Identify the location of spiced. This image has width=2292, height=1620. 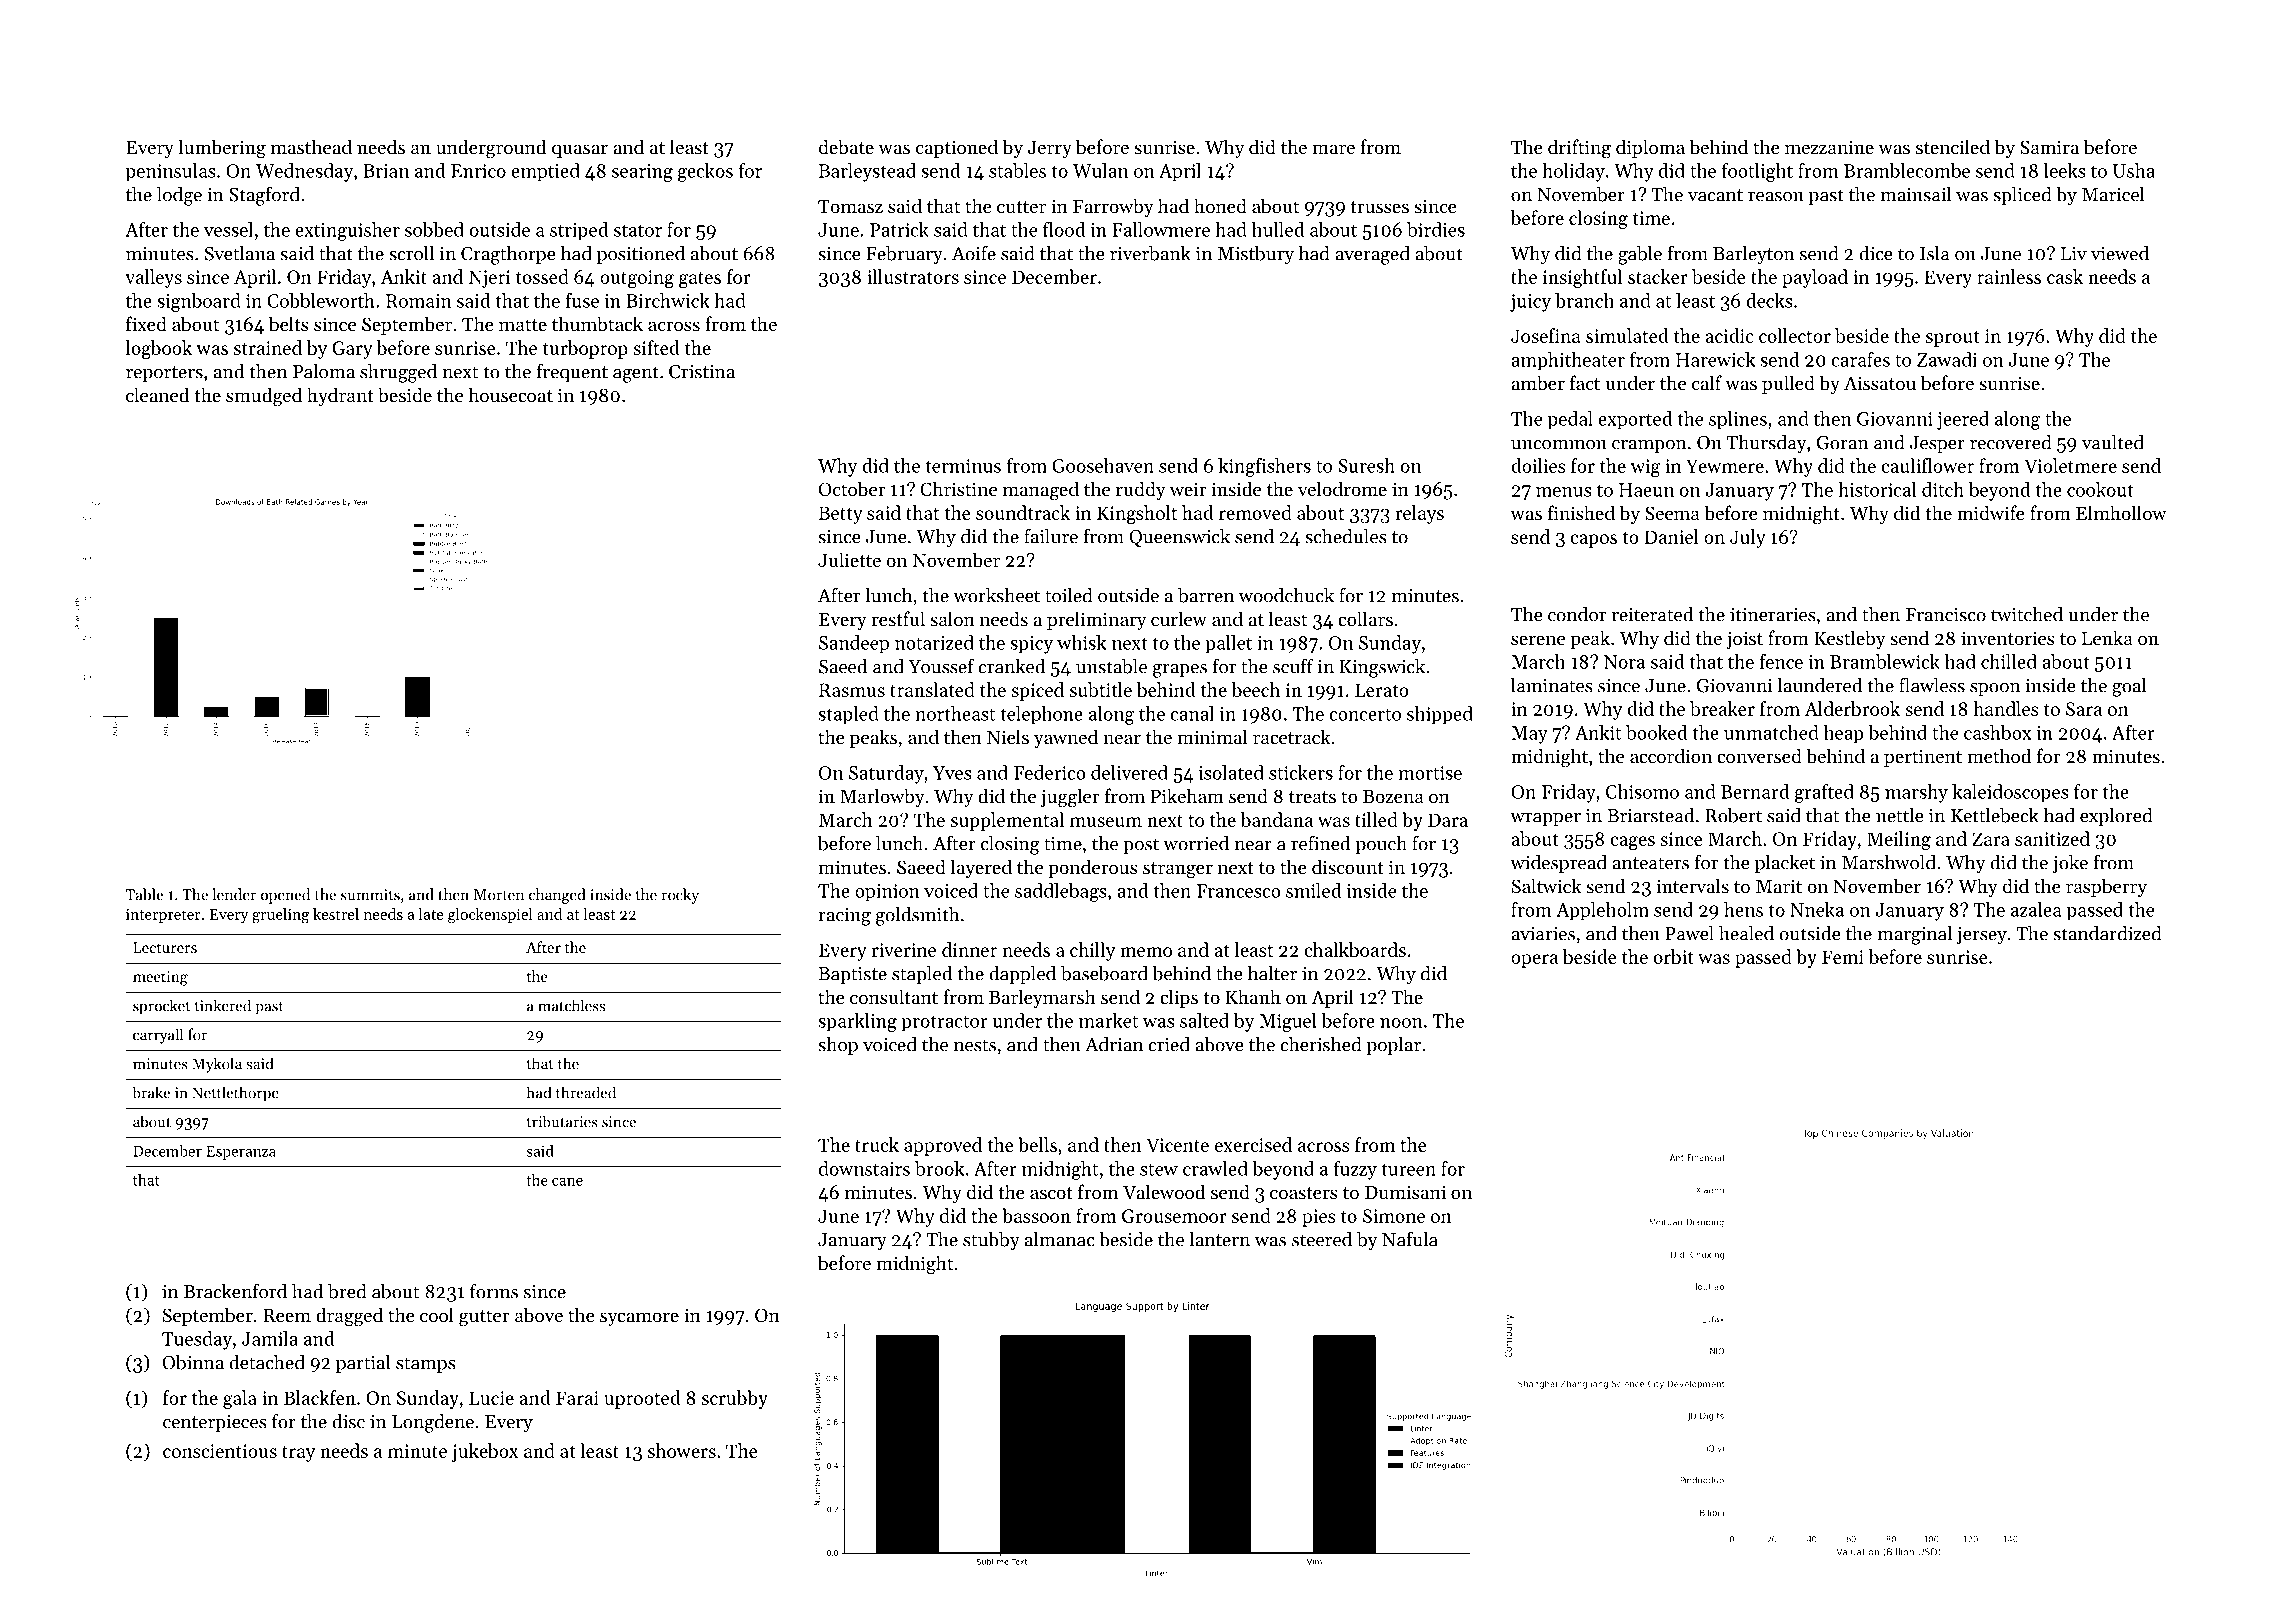
(1037, 691).
